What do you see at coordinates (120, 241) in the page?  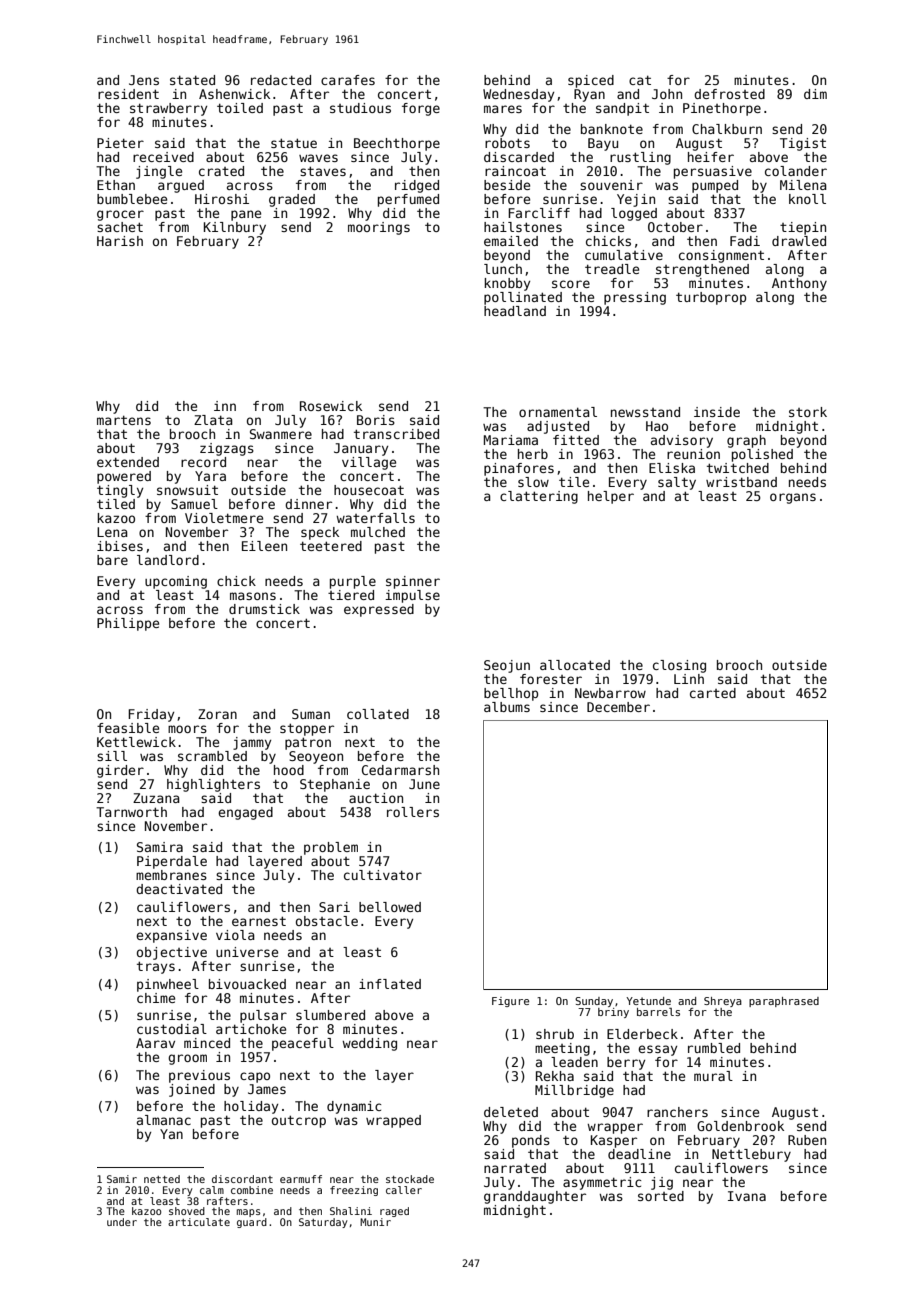 I see `Harish` at bounding box center [120, 241].
